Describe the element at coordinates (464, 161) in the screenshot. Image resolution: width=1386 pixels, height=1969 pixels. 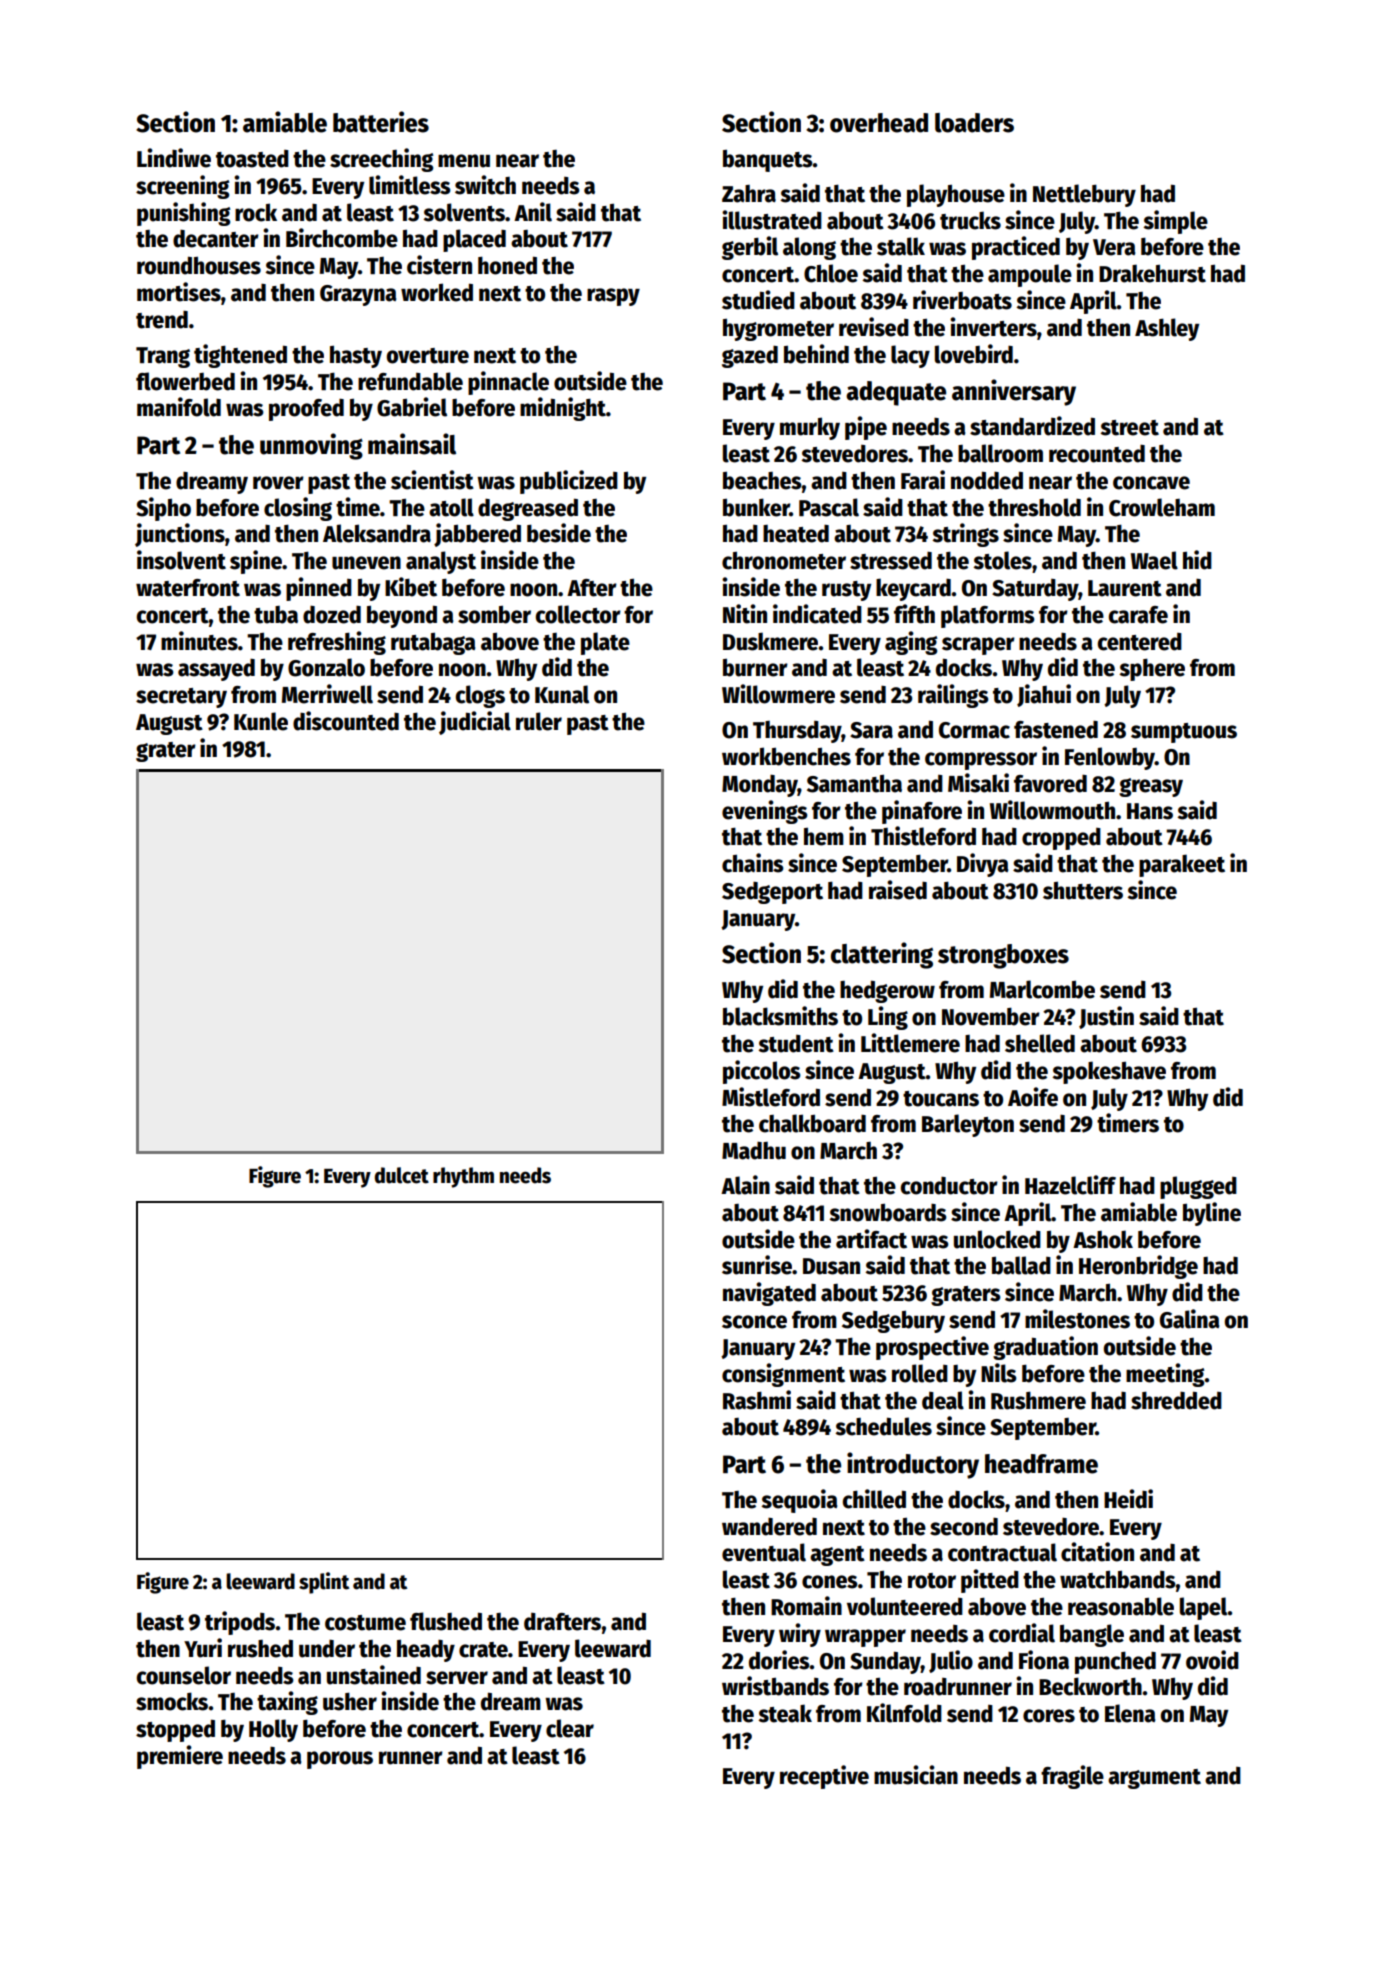
I see `menu` at that location.
